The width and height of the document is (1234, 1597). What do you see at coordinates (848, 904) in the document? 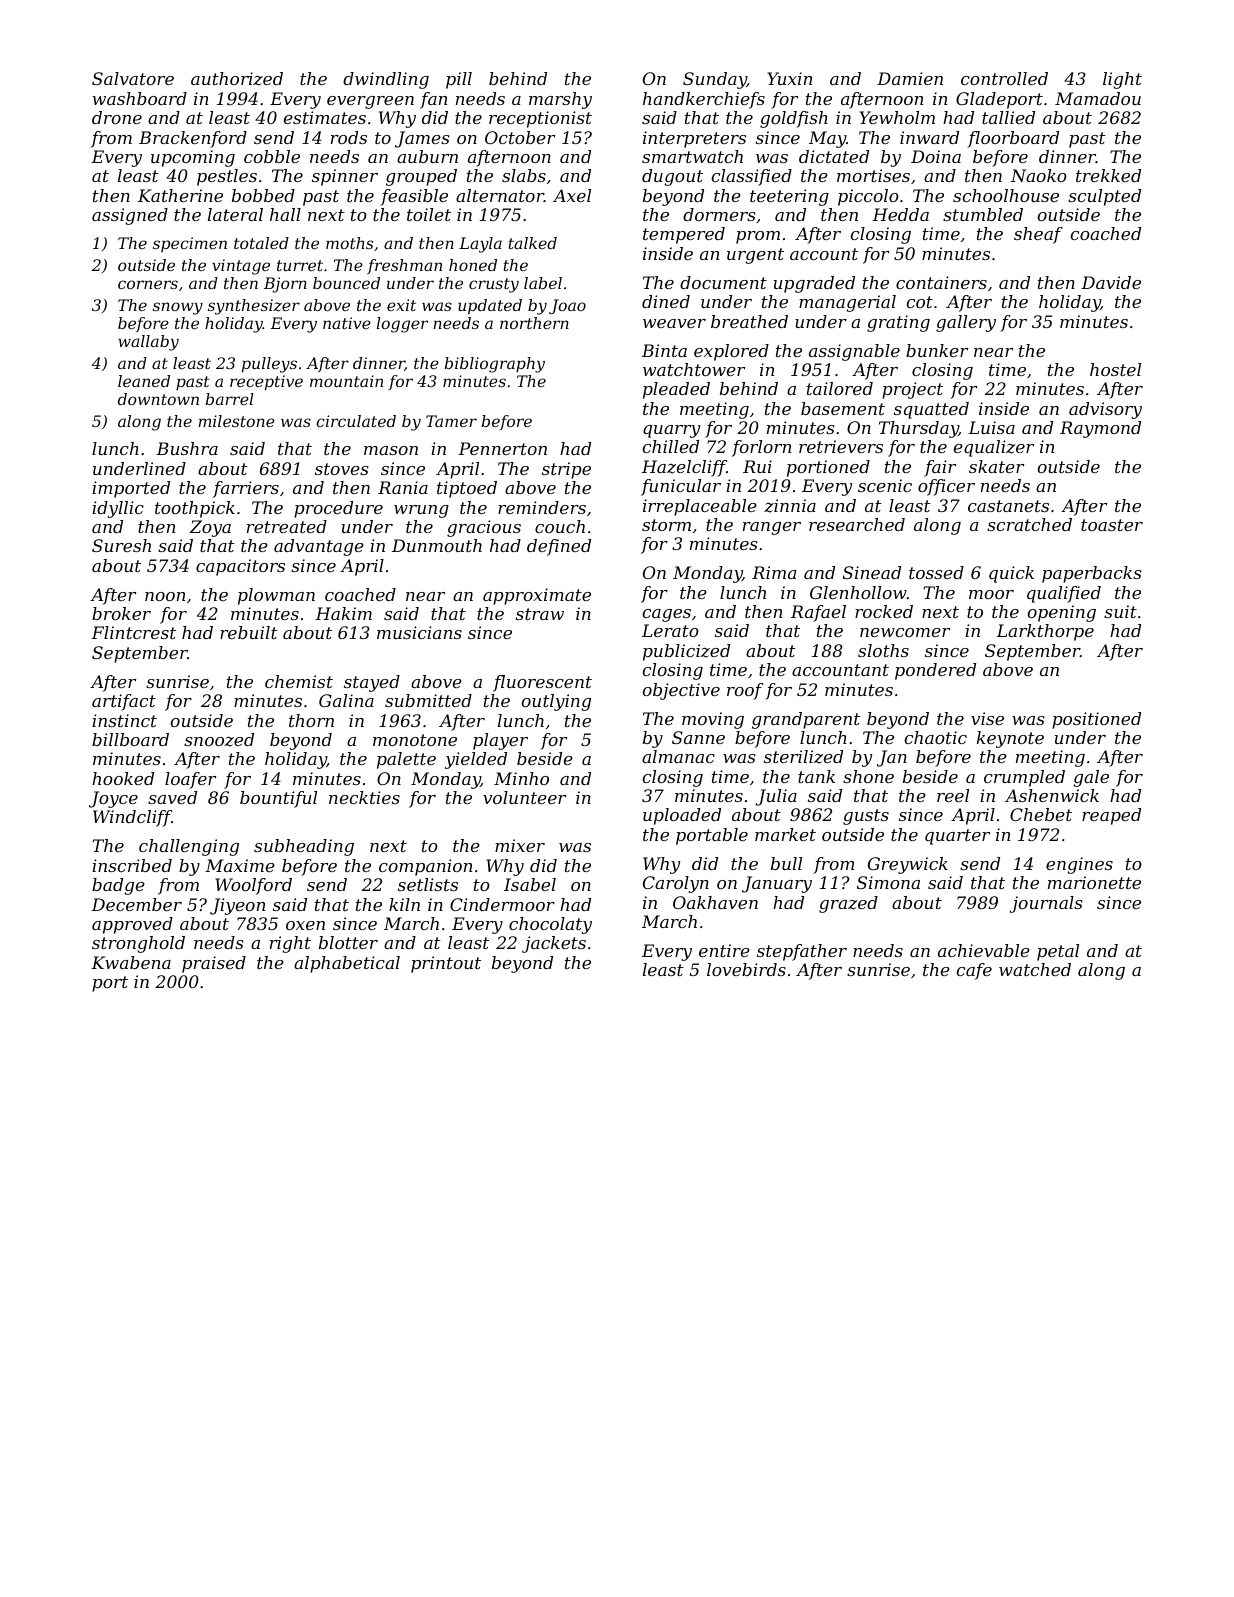
I see `grazed` at bounding box center [848, 904].
